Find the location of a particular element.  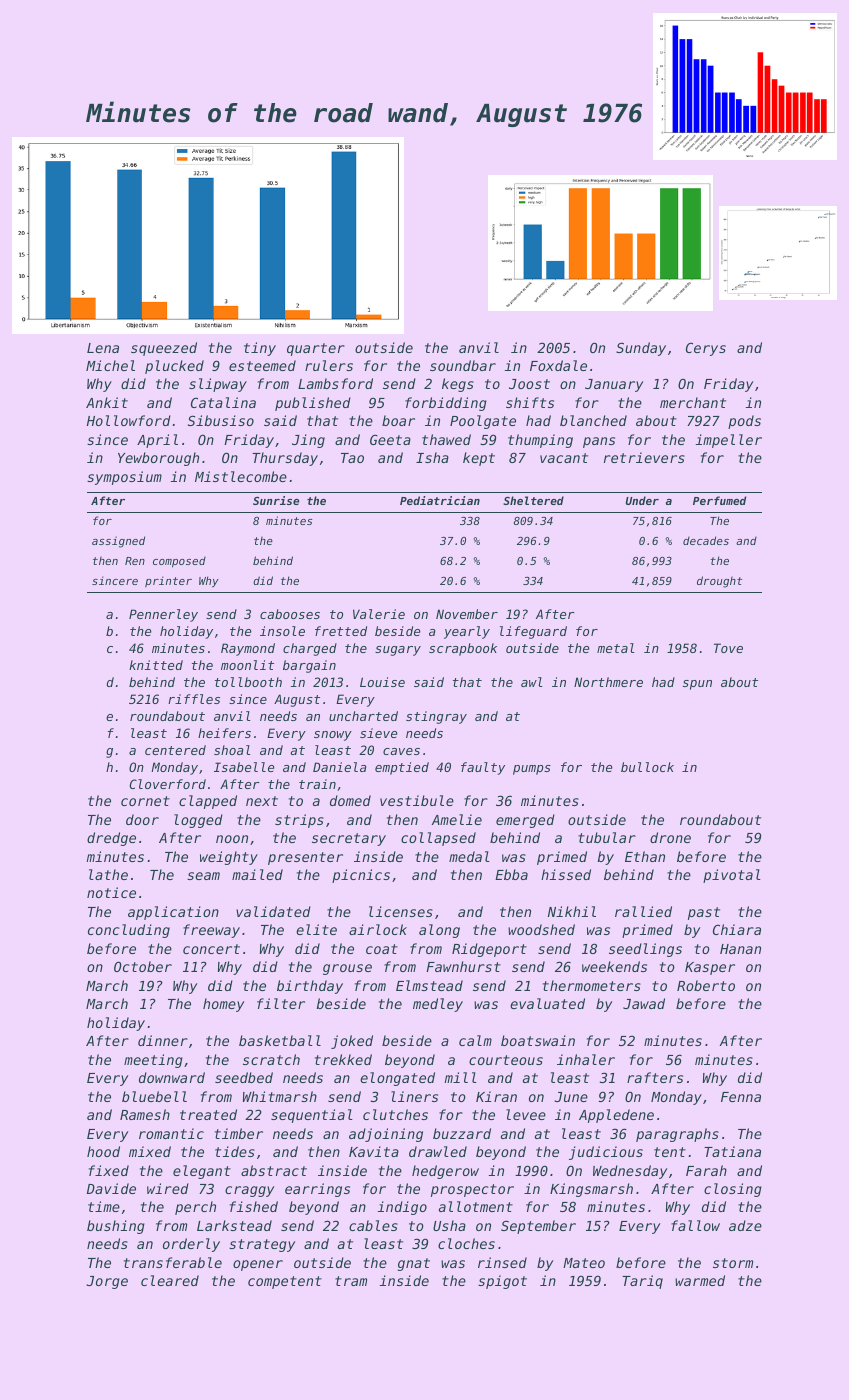

Tove is located at coordinates (728, 648).
